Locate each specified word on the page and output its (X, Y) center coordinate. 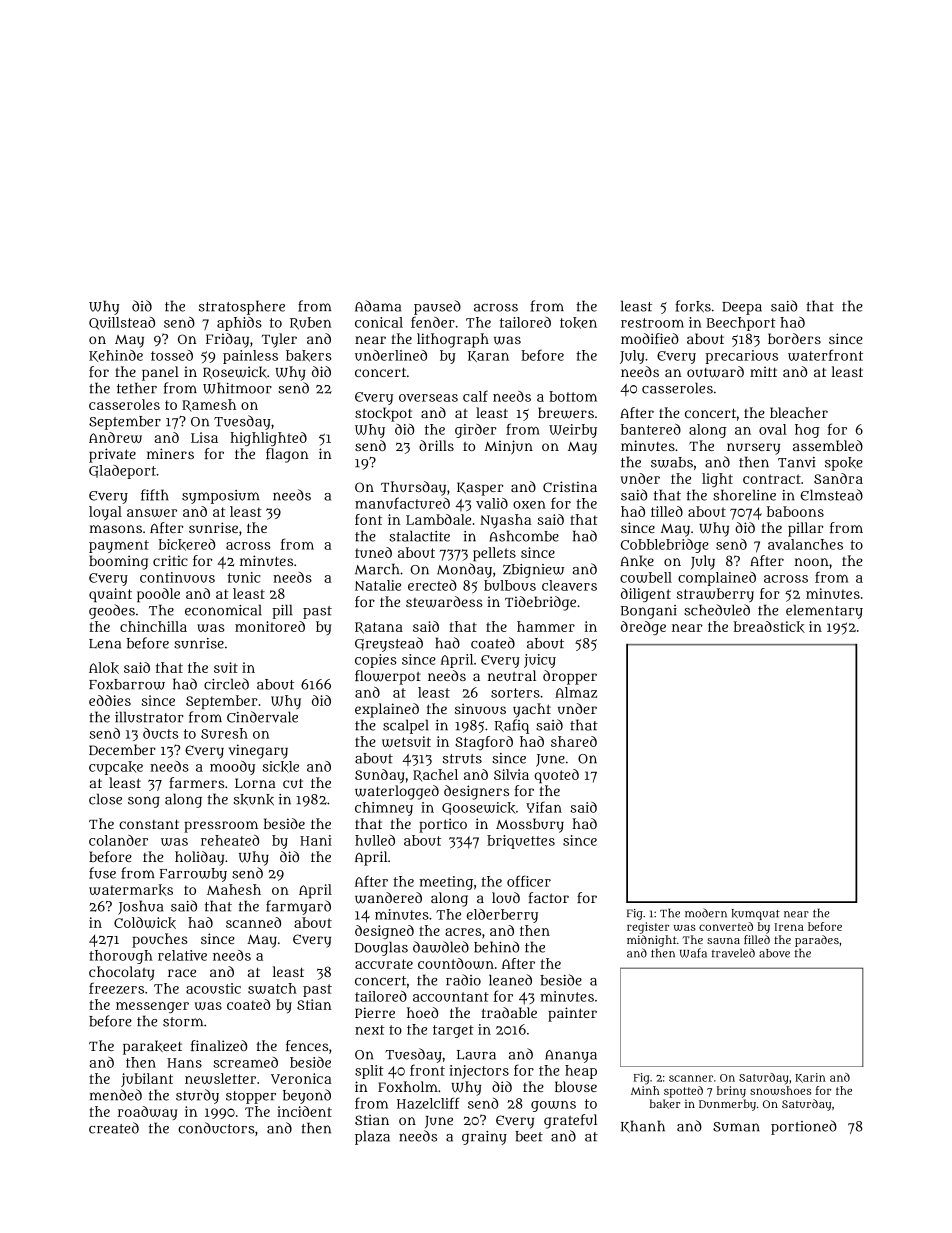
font (368, 519)
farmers (196, 782)
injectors (479, 1072)
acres (463, 932)
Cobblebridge (665, 546)
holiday (199, 858)
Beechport (741, 324)
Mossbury (530, 825)
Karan (488, 356)
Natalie (378, 585)
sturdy (197, 1096)
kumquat (756, 914)
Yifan (544, 807)
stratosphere (242, 307)
